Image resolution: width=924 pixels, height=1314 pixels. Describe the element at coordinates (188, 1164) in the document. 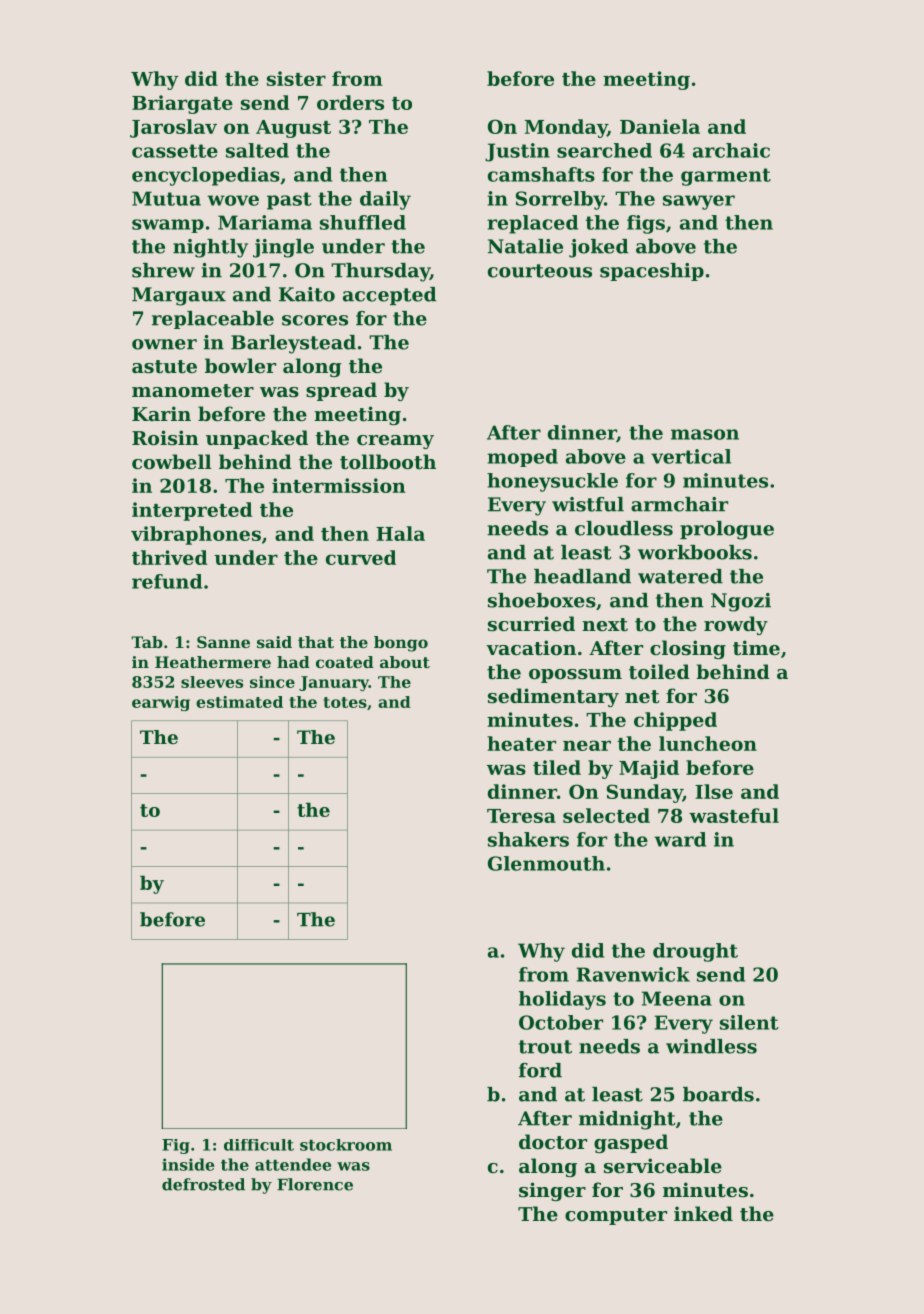

I see `inside` at that location.
